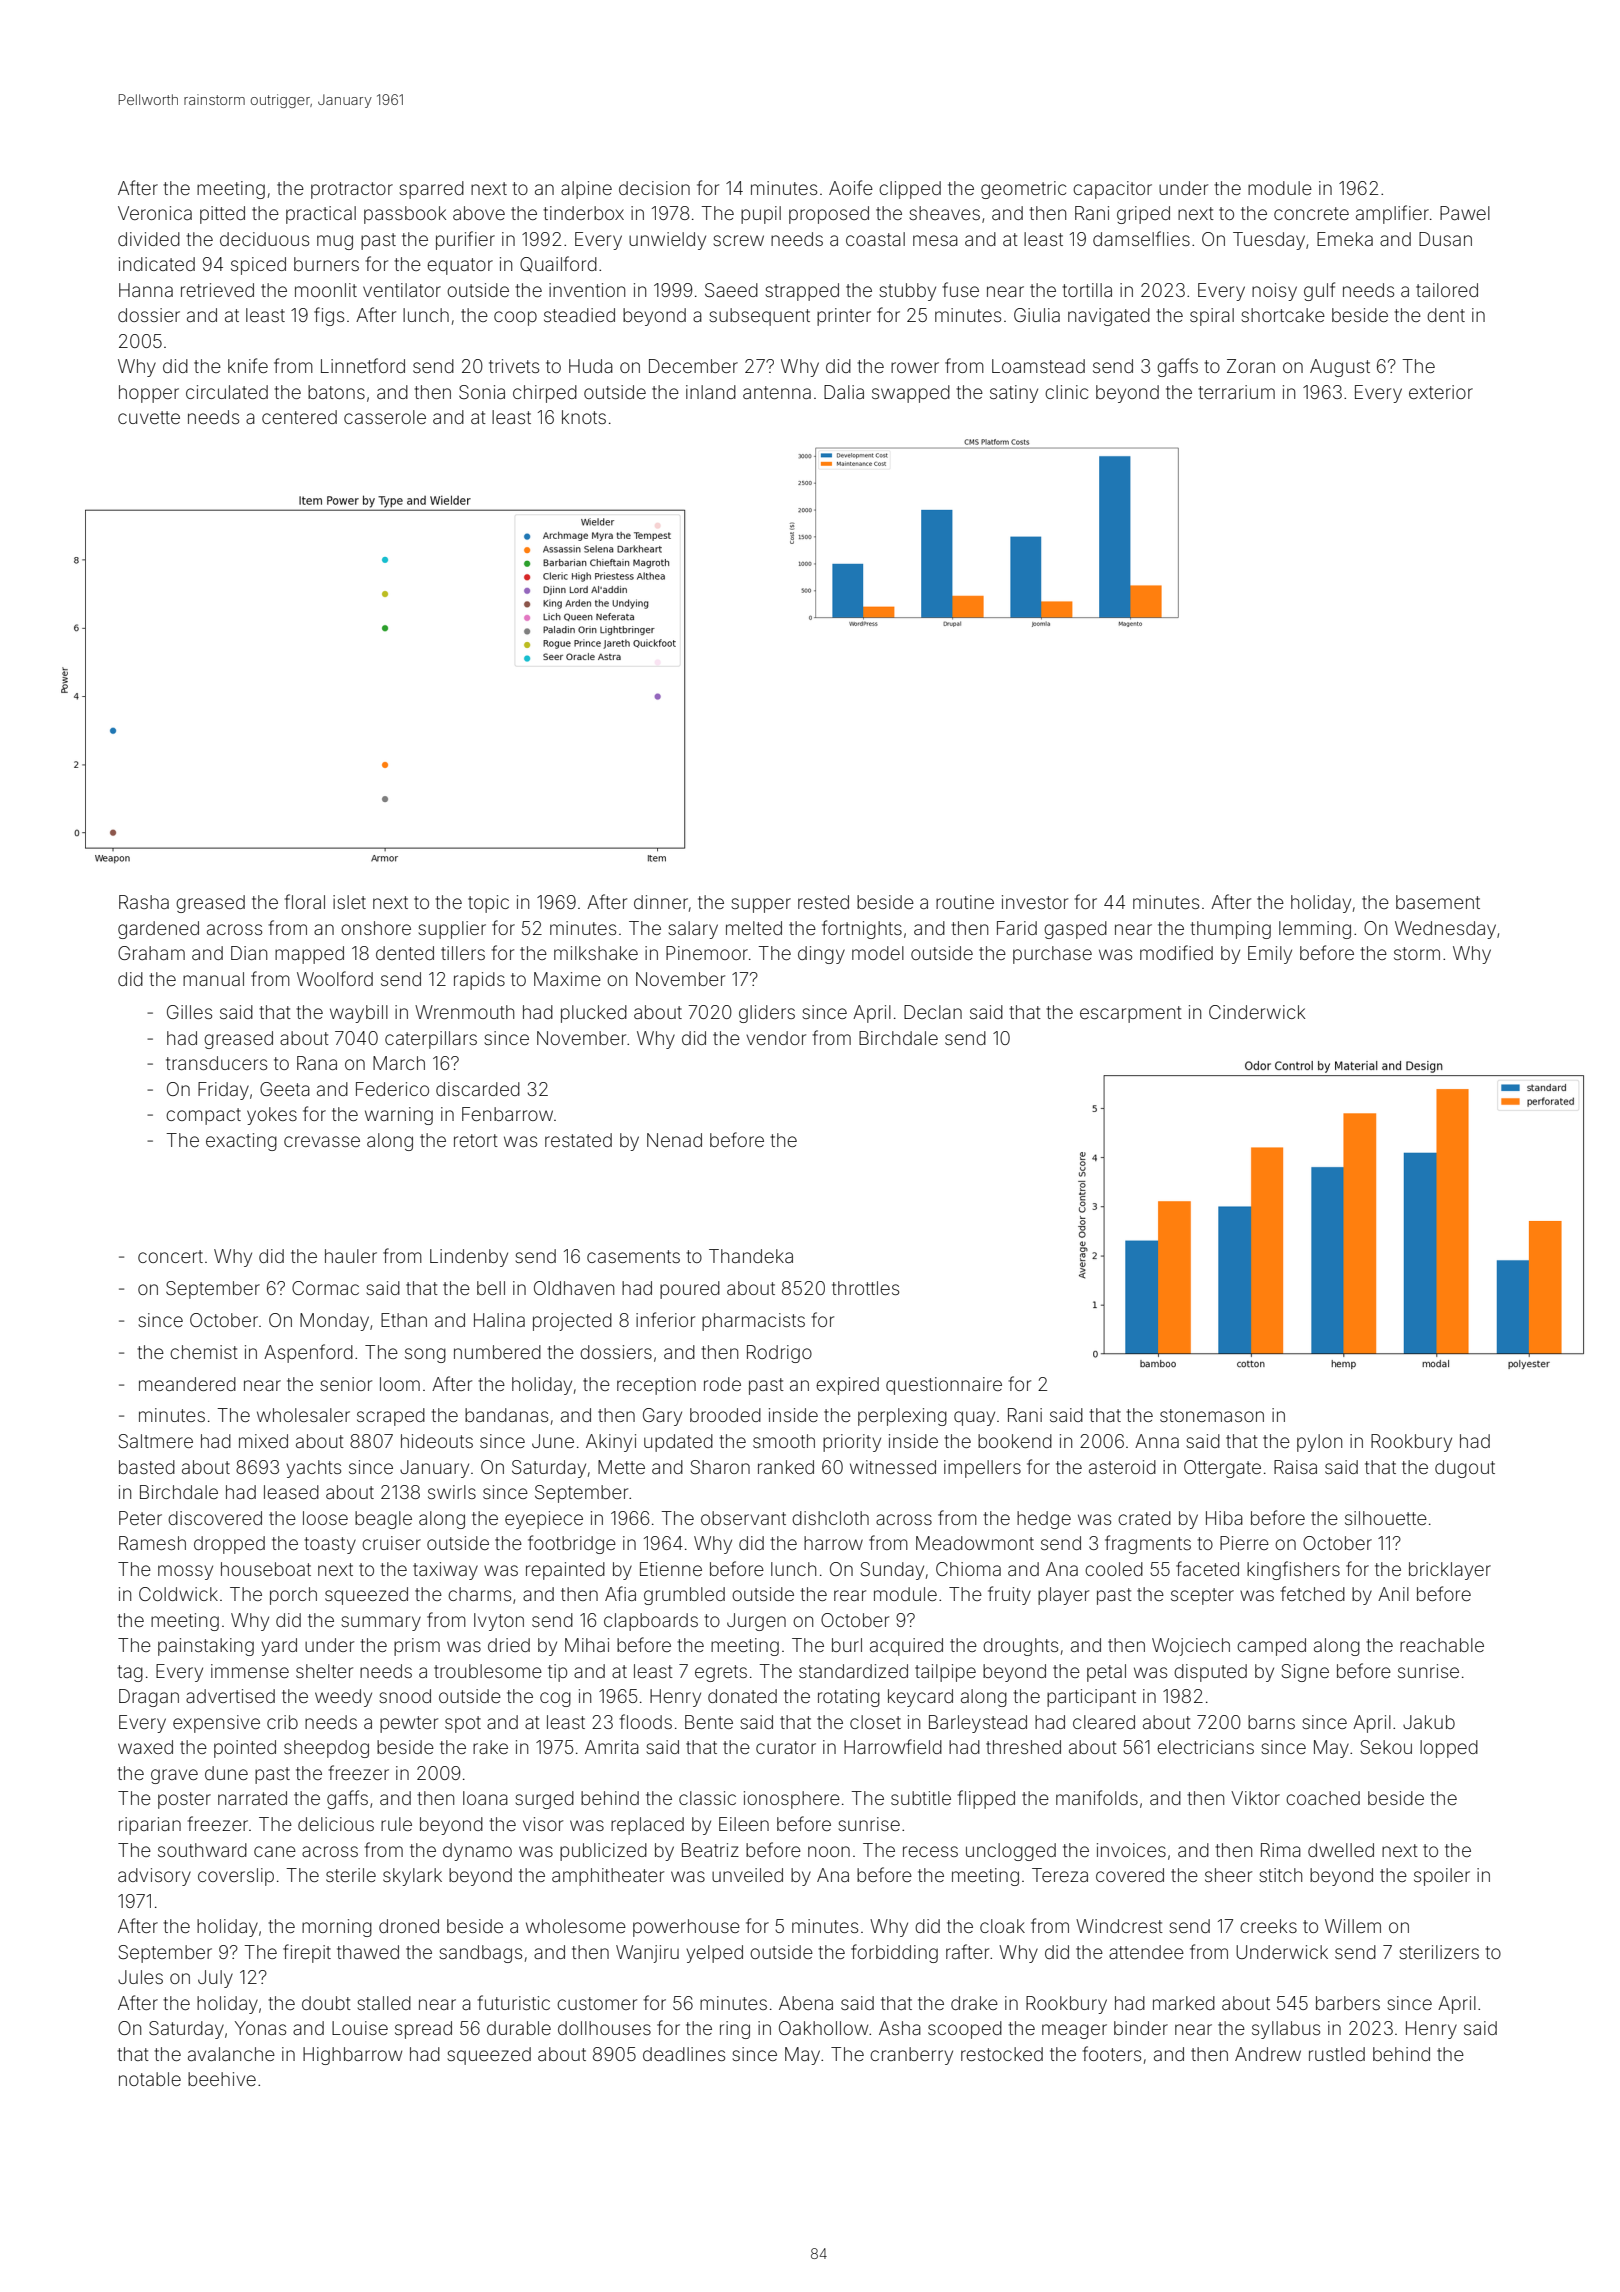 The image size is (1620, 2292). Describe the element at coordinates (423, 2030) in the image. I see `spread` at that location.
